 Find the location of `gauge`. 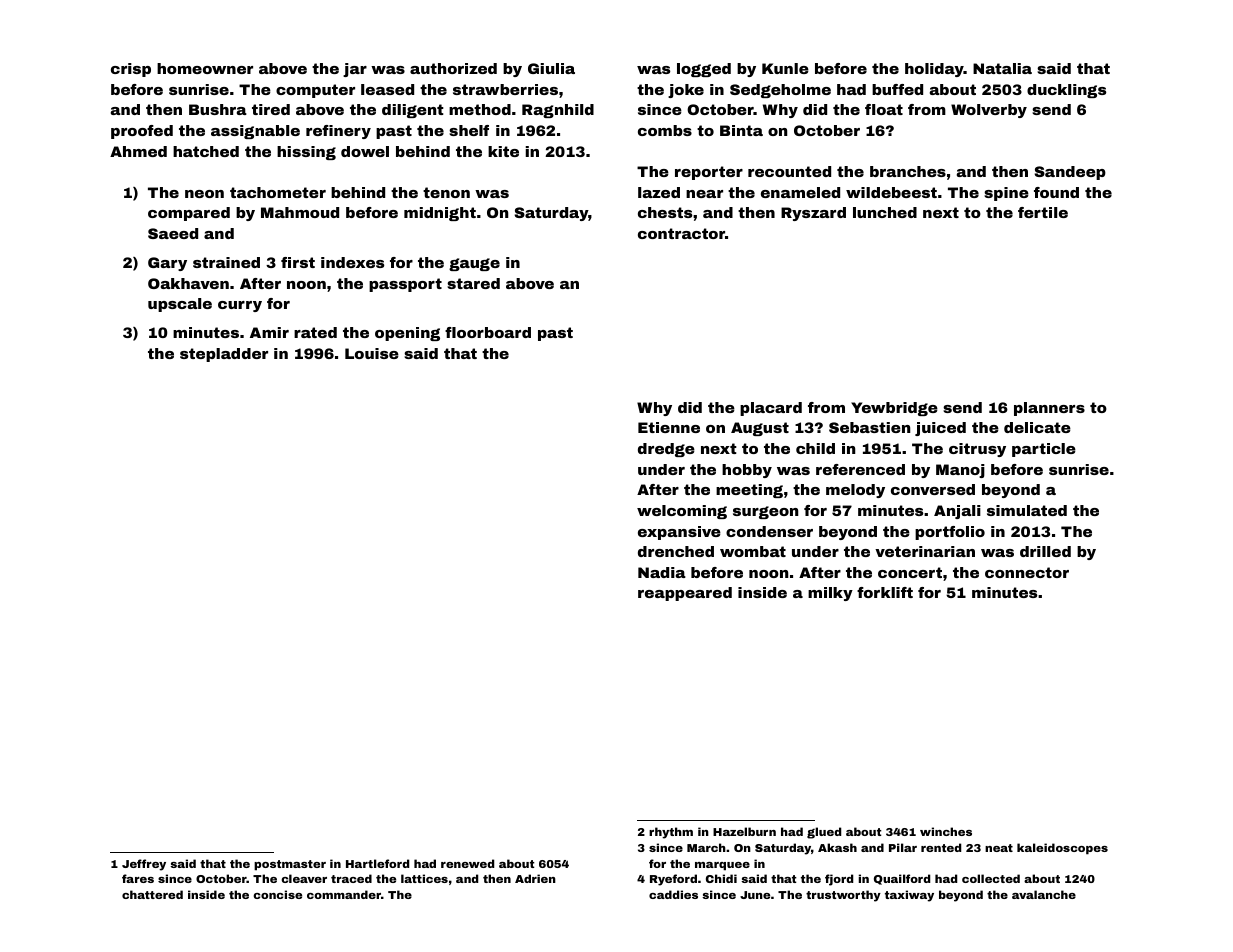

gauge is located at coordinates (474, 264).
